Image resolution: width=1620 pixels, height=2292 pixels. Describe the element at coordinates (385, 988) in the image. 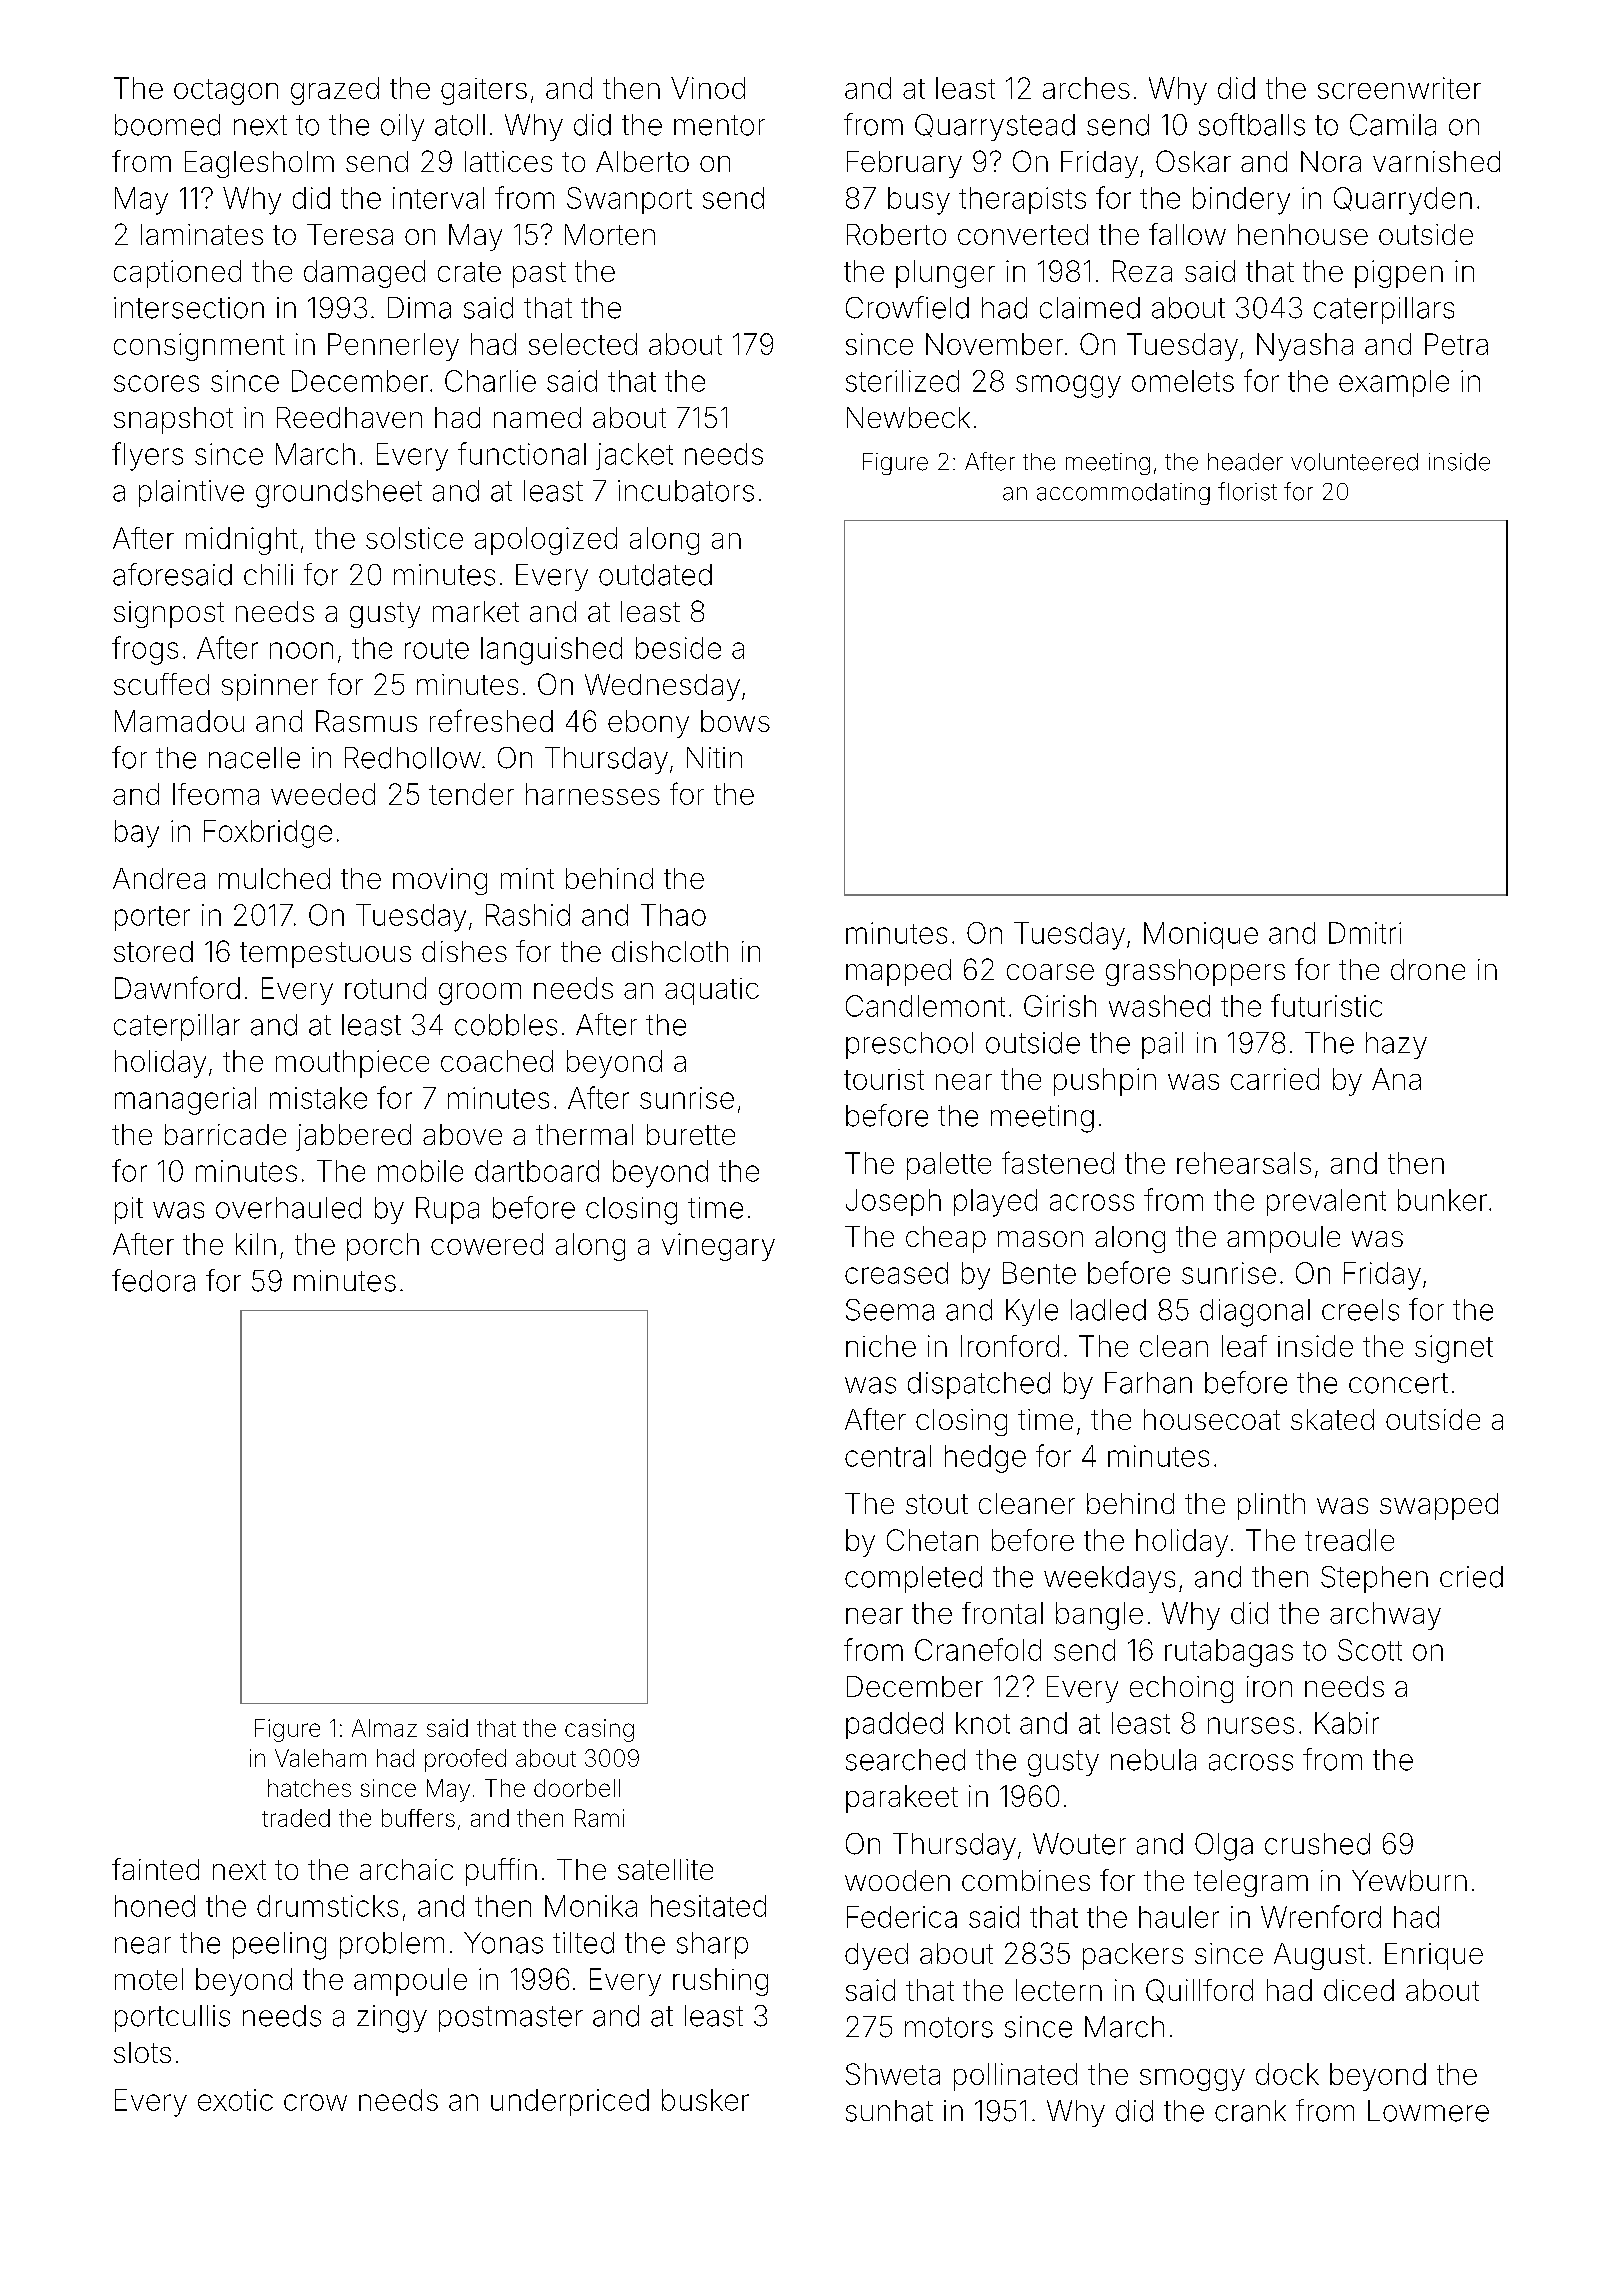

I see `rotund` at that location.
